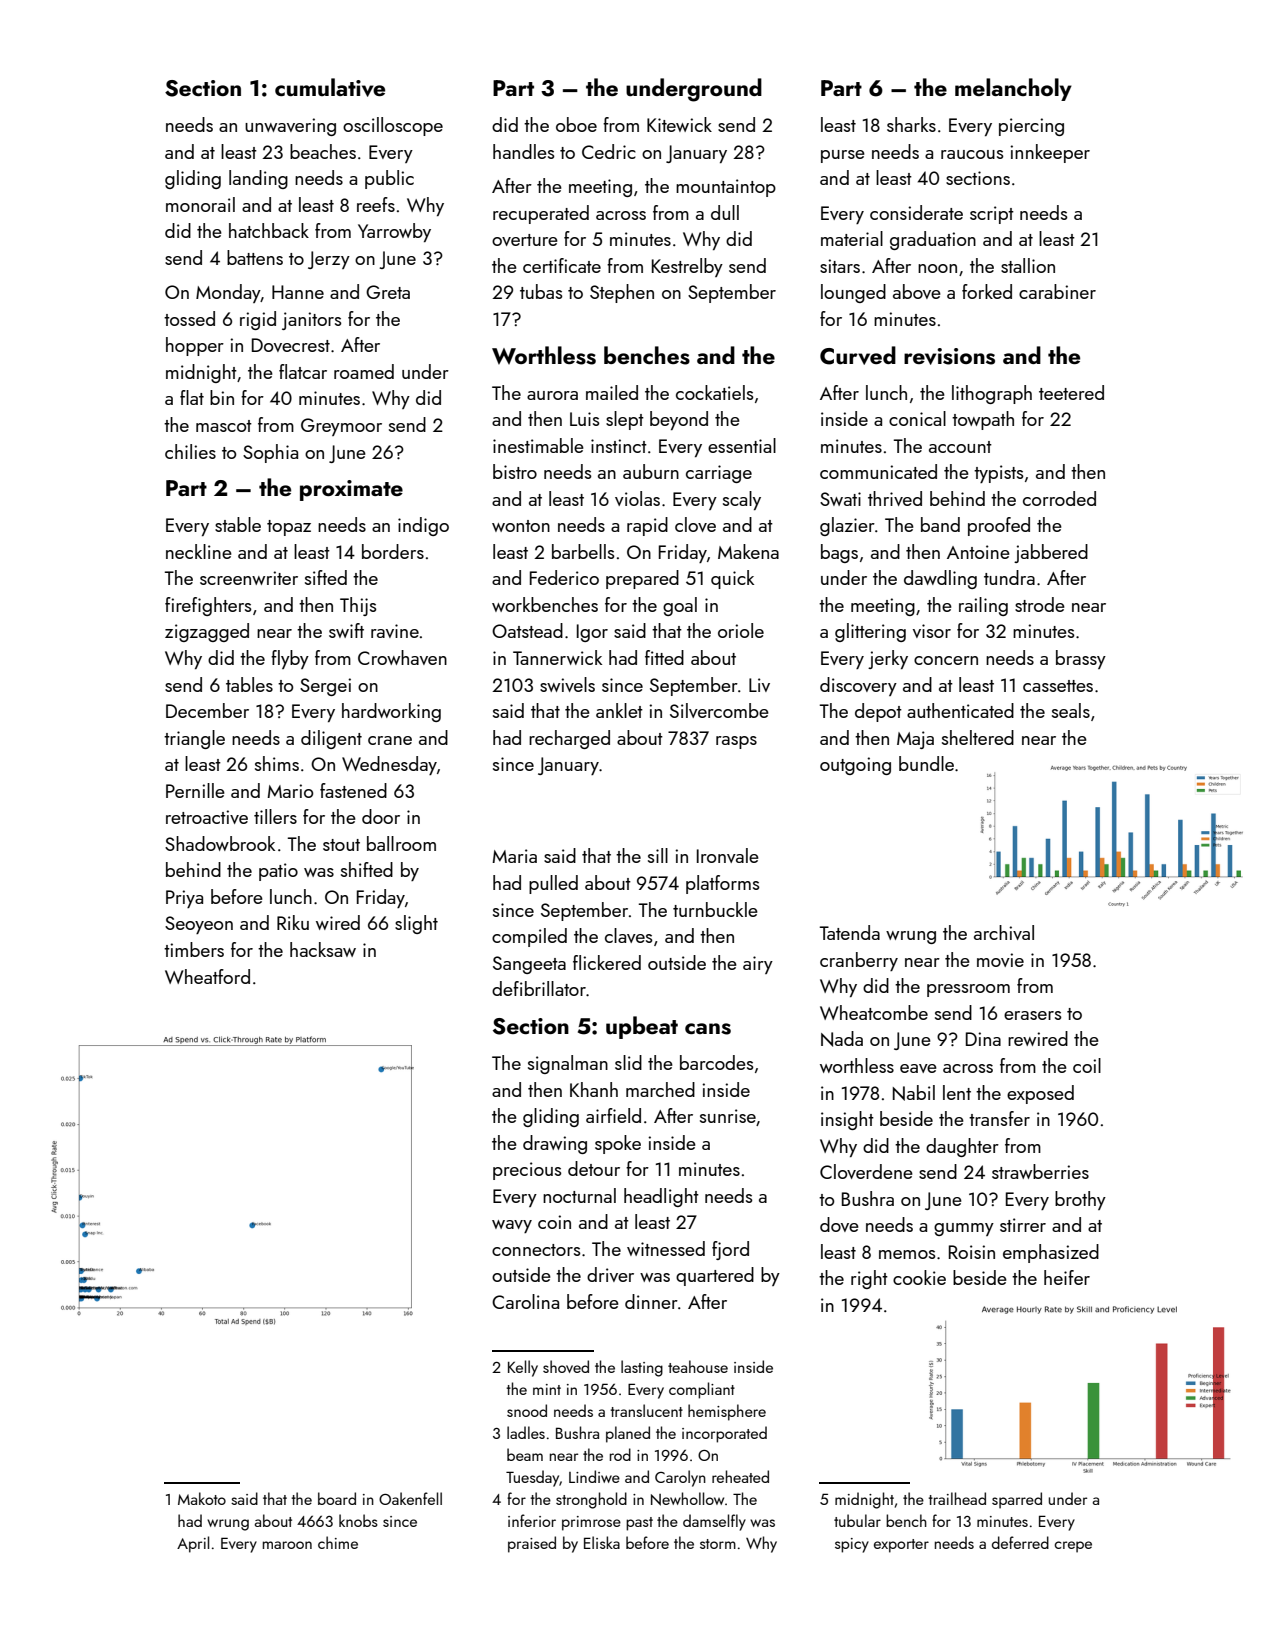 The height and width of the screenshot is (1647, 1273). Describe the element at coordinates (576, 124) in the screenshot. I see `oboe` at that location.
